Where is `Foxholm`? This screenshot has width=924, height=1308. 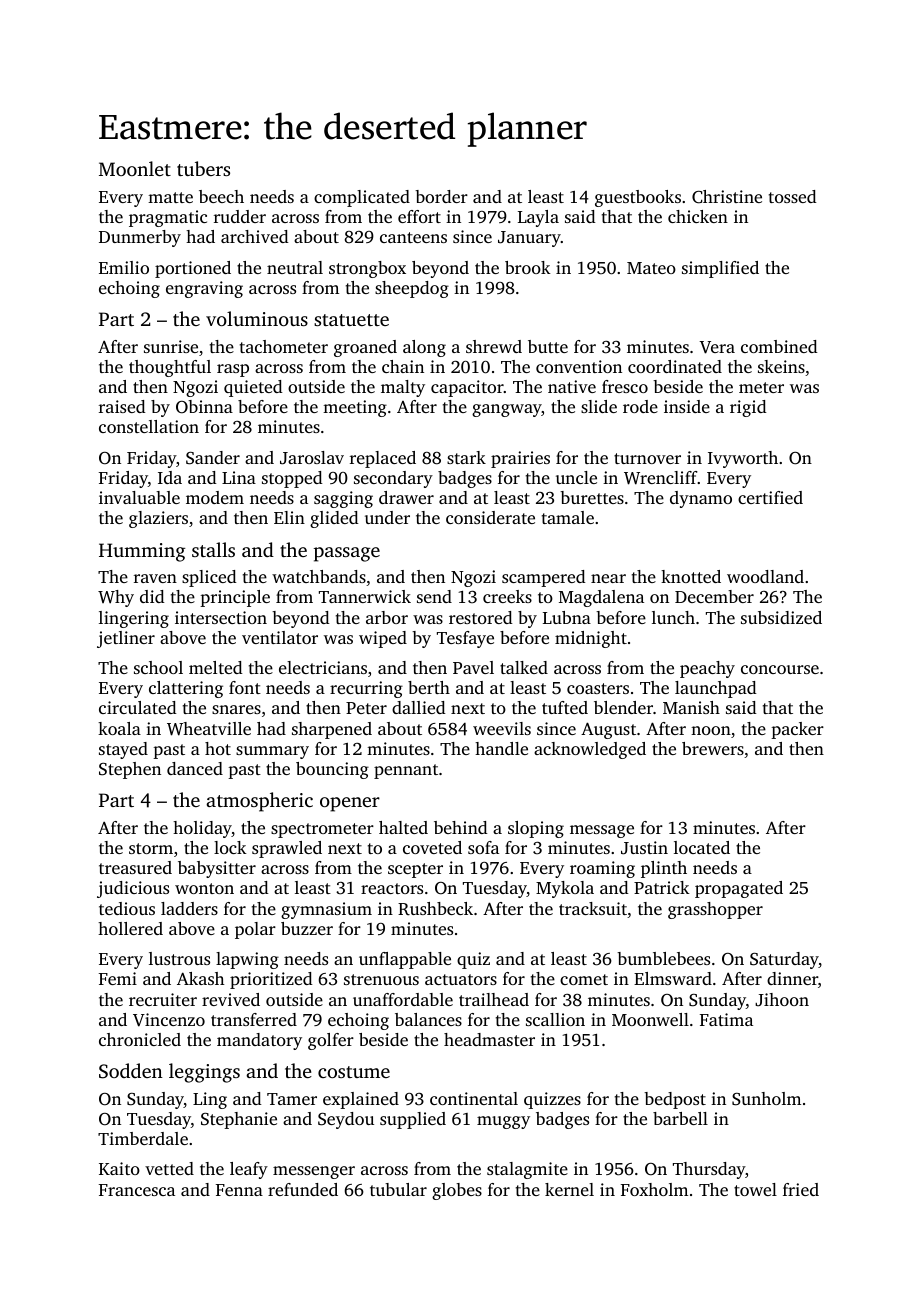
Foxholm is located at coordinates (654, 1189).
